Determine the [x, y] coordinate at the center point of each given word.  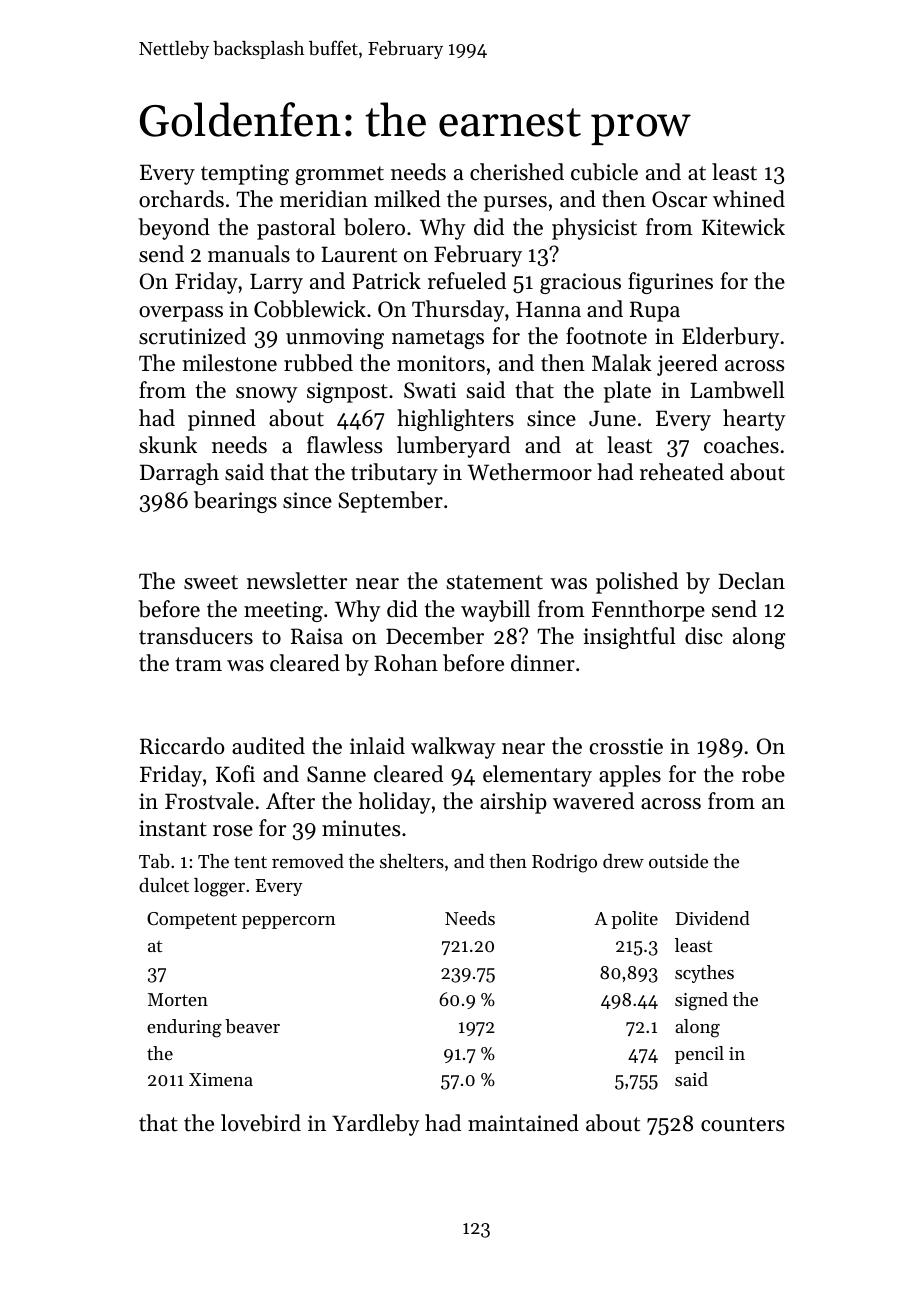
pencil [699, 1055]
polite [634, 920]
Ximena [221, 1079]
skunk [168, 445]
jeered [687, 365]
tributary [394, 474]
